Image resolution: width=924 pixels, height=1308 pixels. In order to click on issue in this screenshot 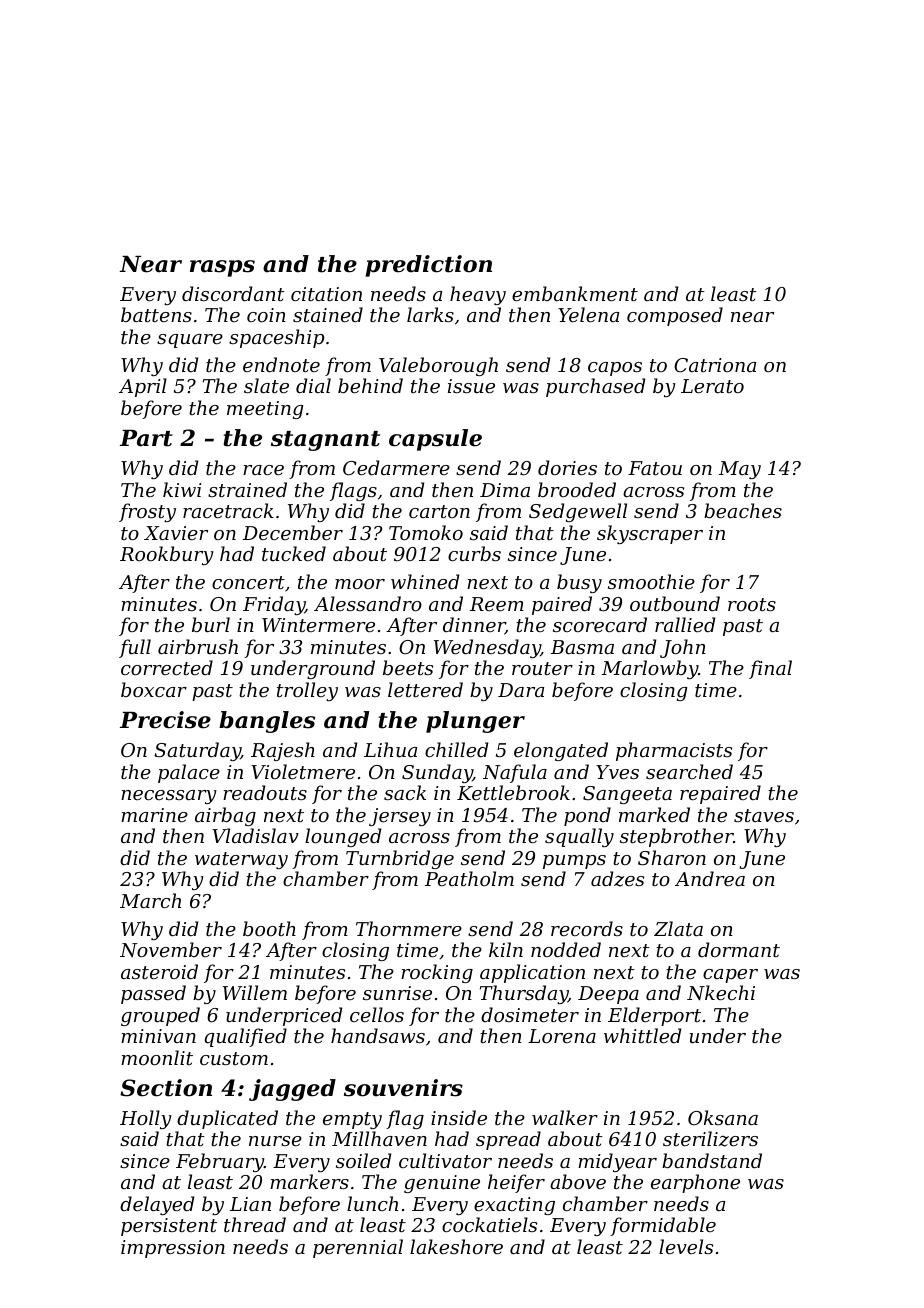, I will do `click(471, 386)`.
